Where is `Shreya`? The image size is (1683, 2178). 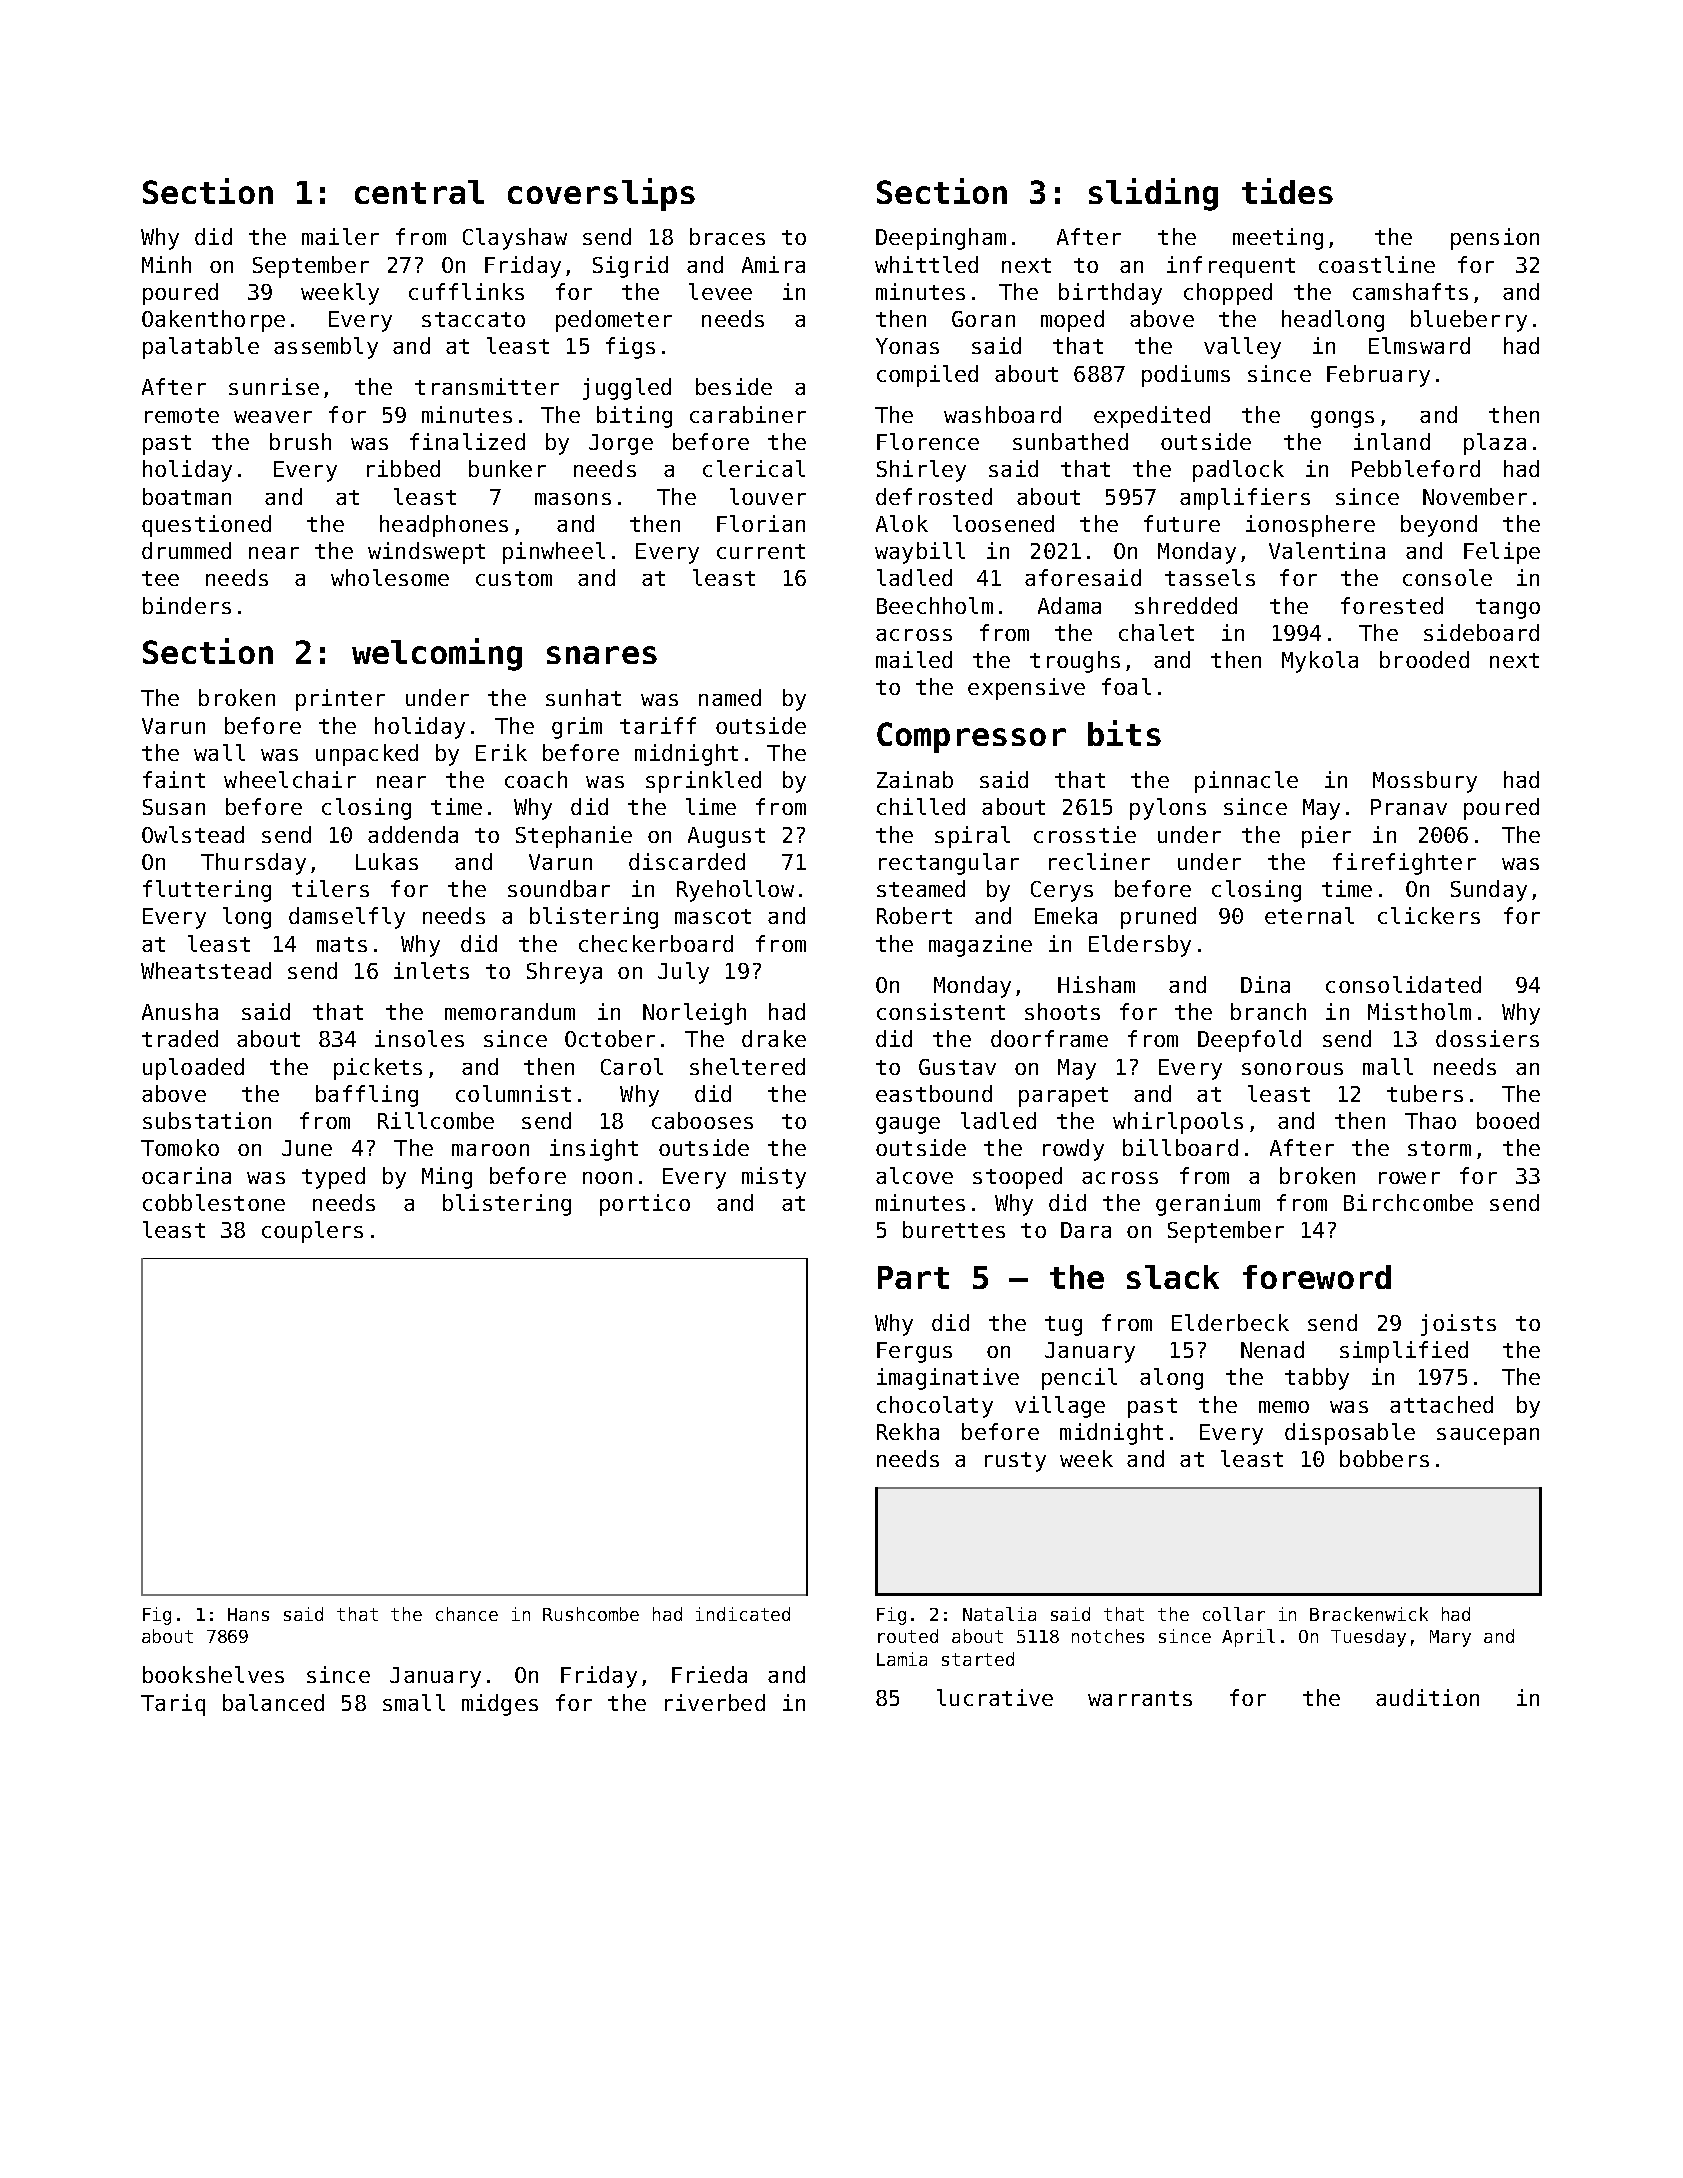
Shreya is located at coordinates (564, 973).
